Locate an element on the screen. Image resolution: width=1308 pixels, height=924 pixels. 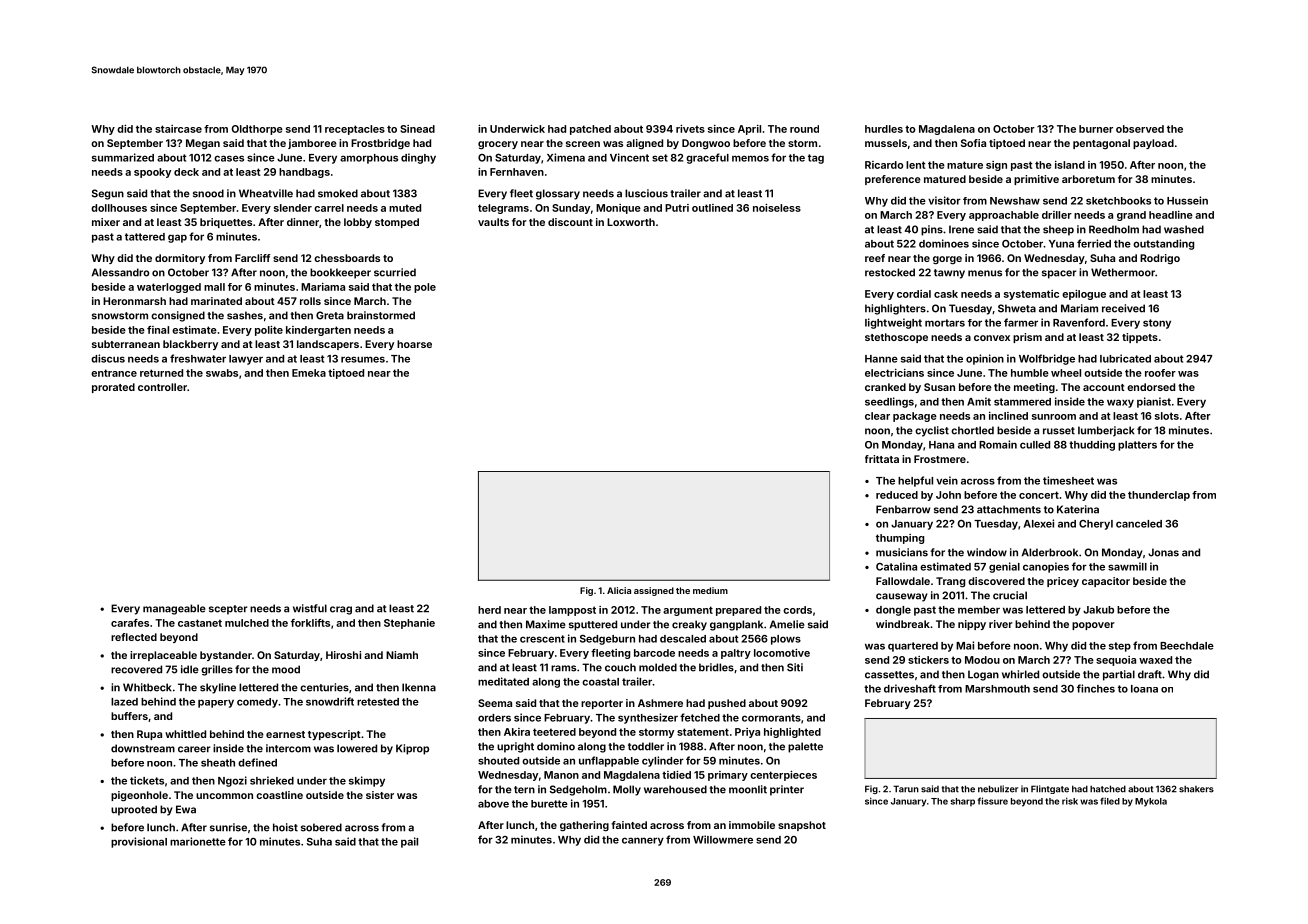
Hiroshi is located at coordinates (343, 655).
